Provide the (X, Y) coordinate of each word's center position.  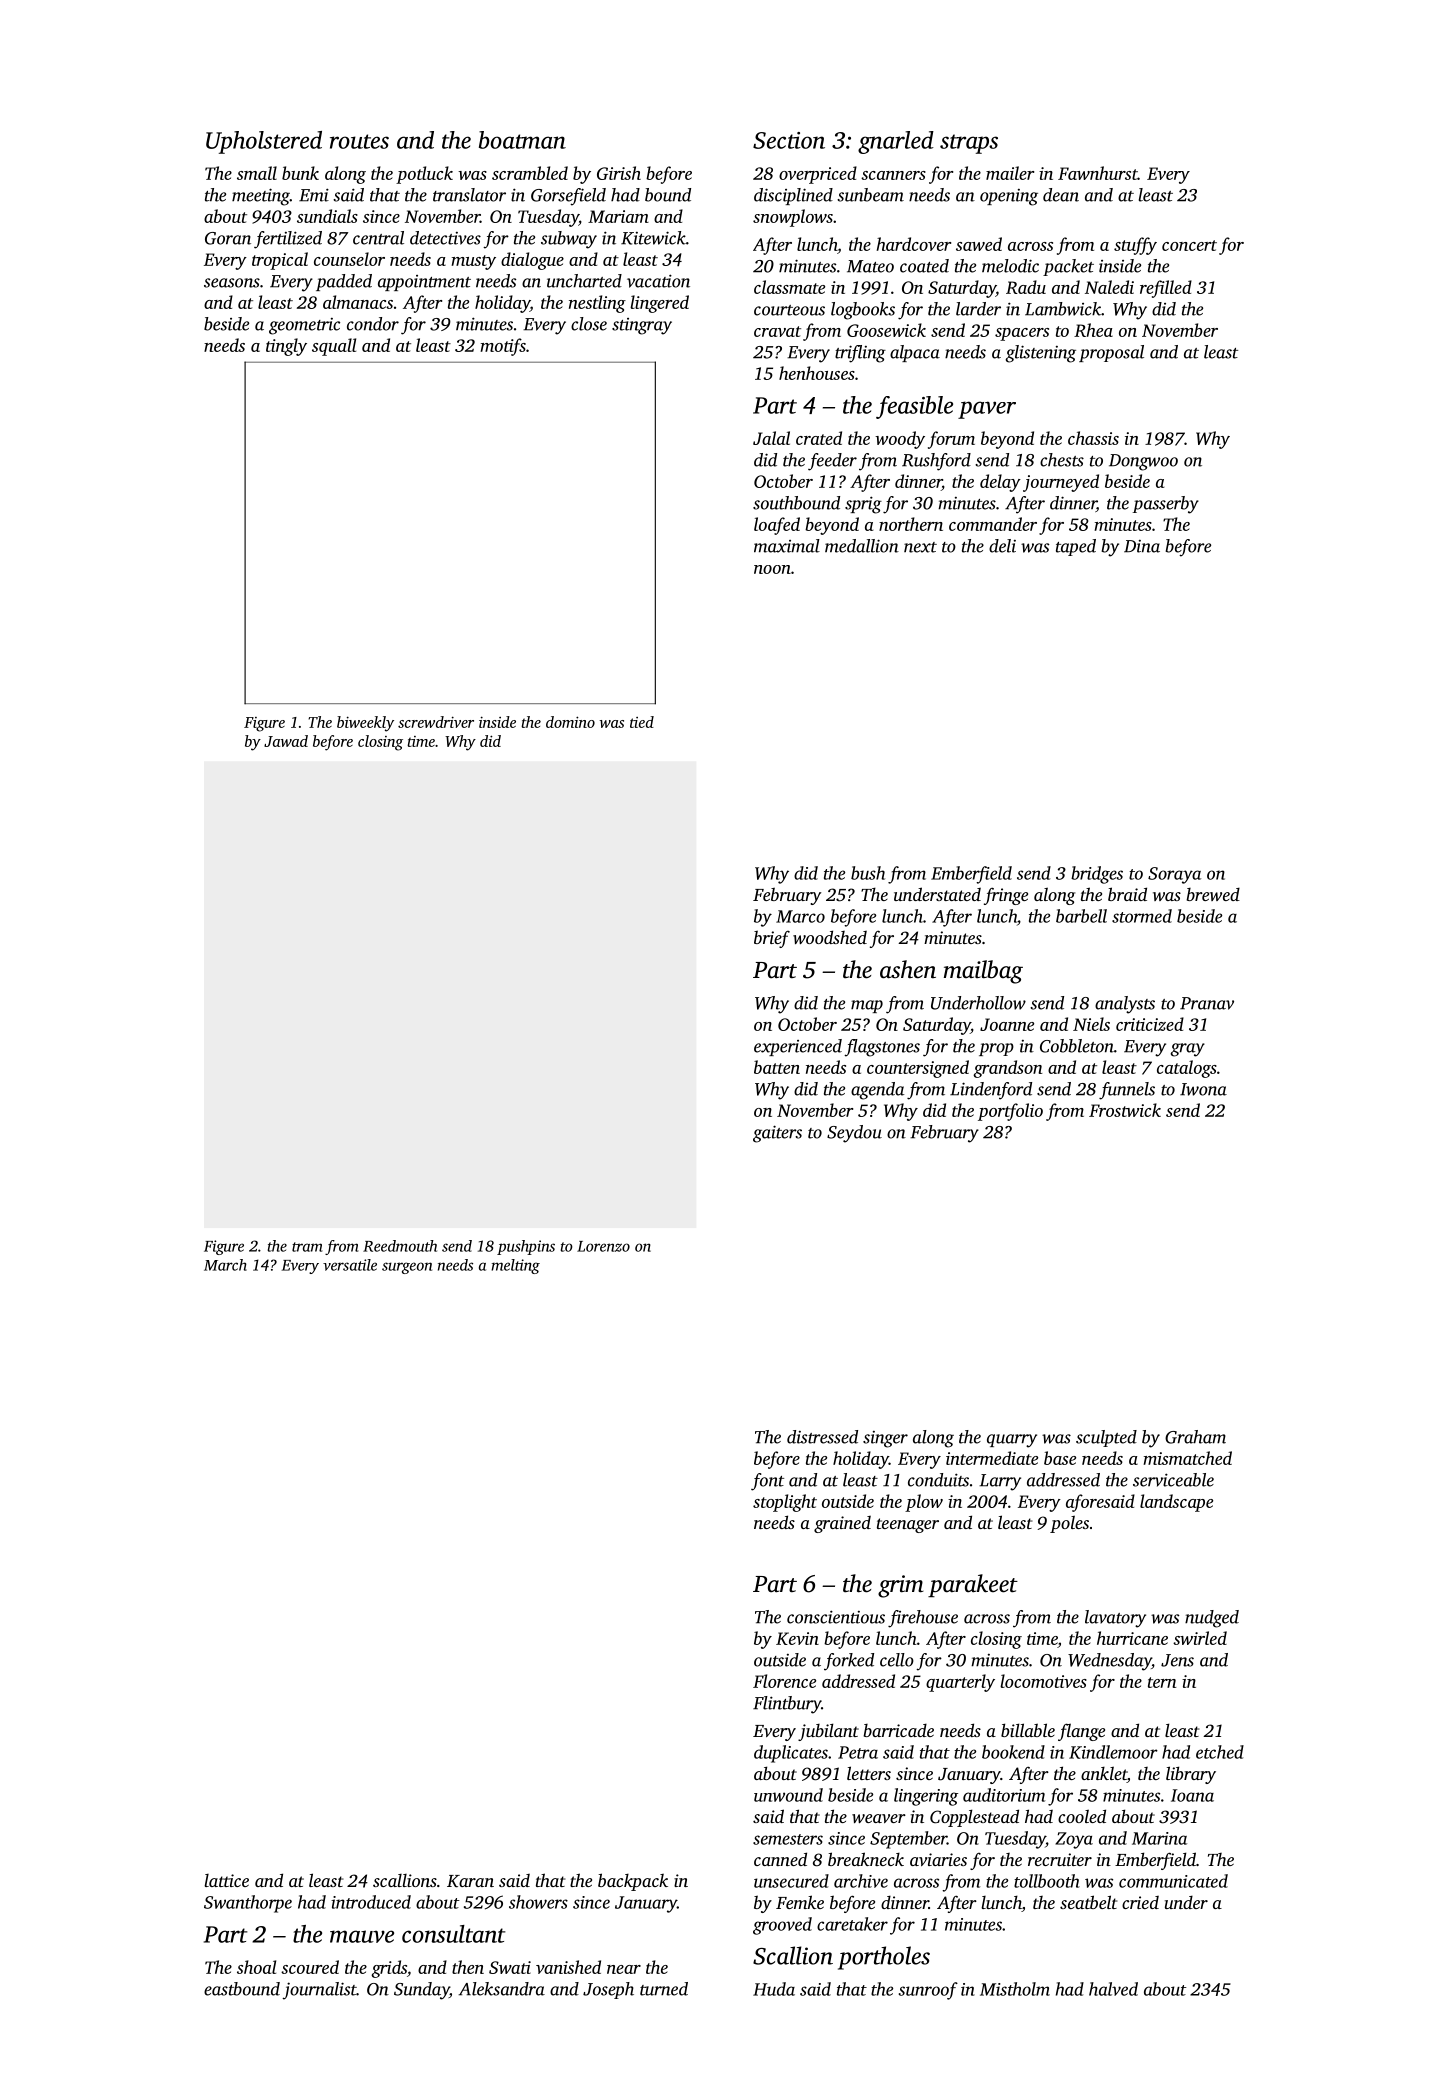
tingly (286, 347)
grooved (782, 1926)
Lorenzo (603, 1246)
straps (969, 144)
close (589, 324)
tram (307, 1247)
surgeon (407, 1268)
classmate (789, 287)
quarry (1012, 1441)
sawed (979, 244)
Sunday (421, 1991)
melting (515, 1266)
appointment (424, 283)
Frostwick (1125, 1110)
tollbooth (1047, 1881)
